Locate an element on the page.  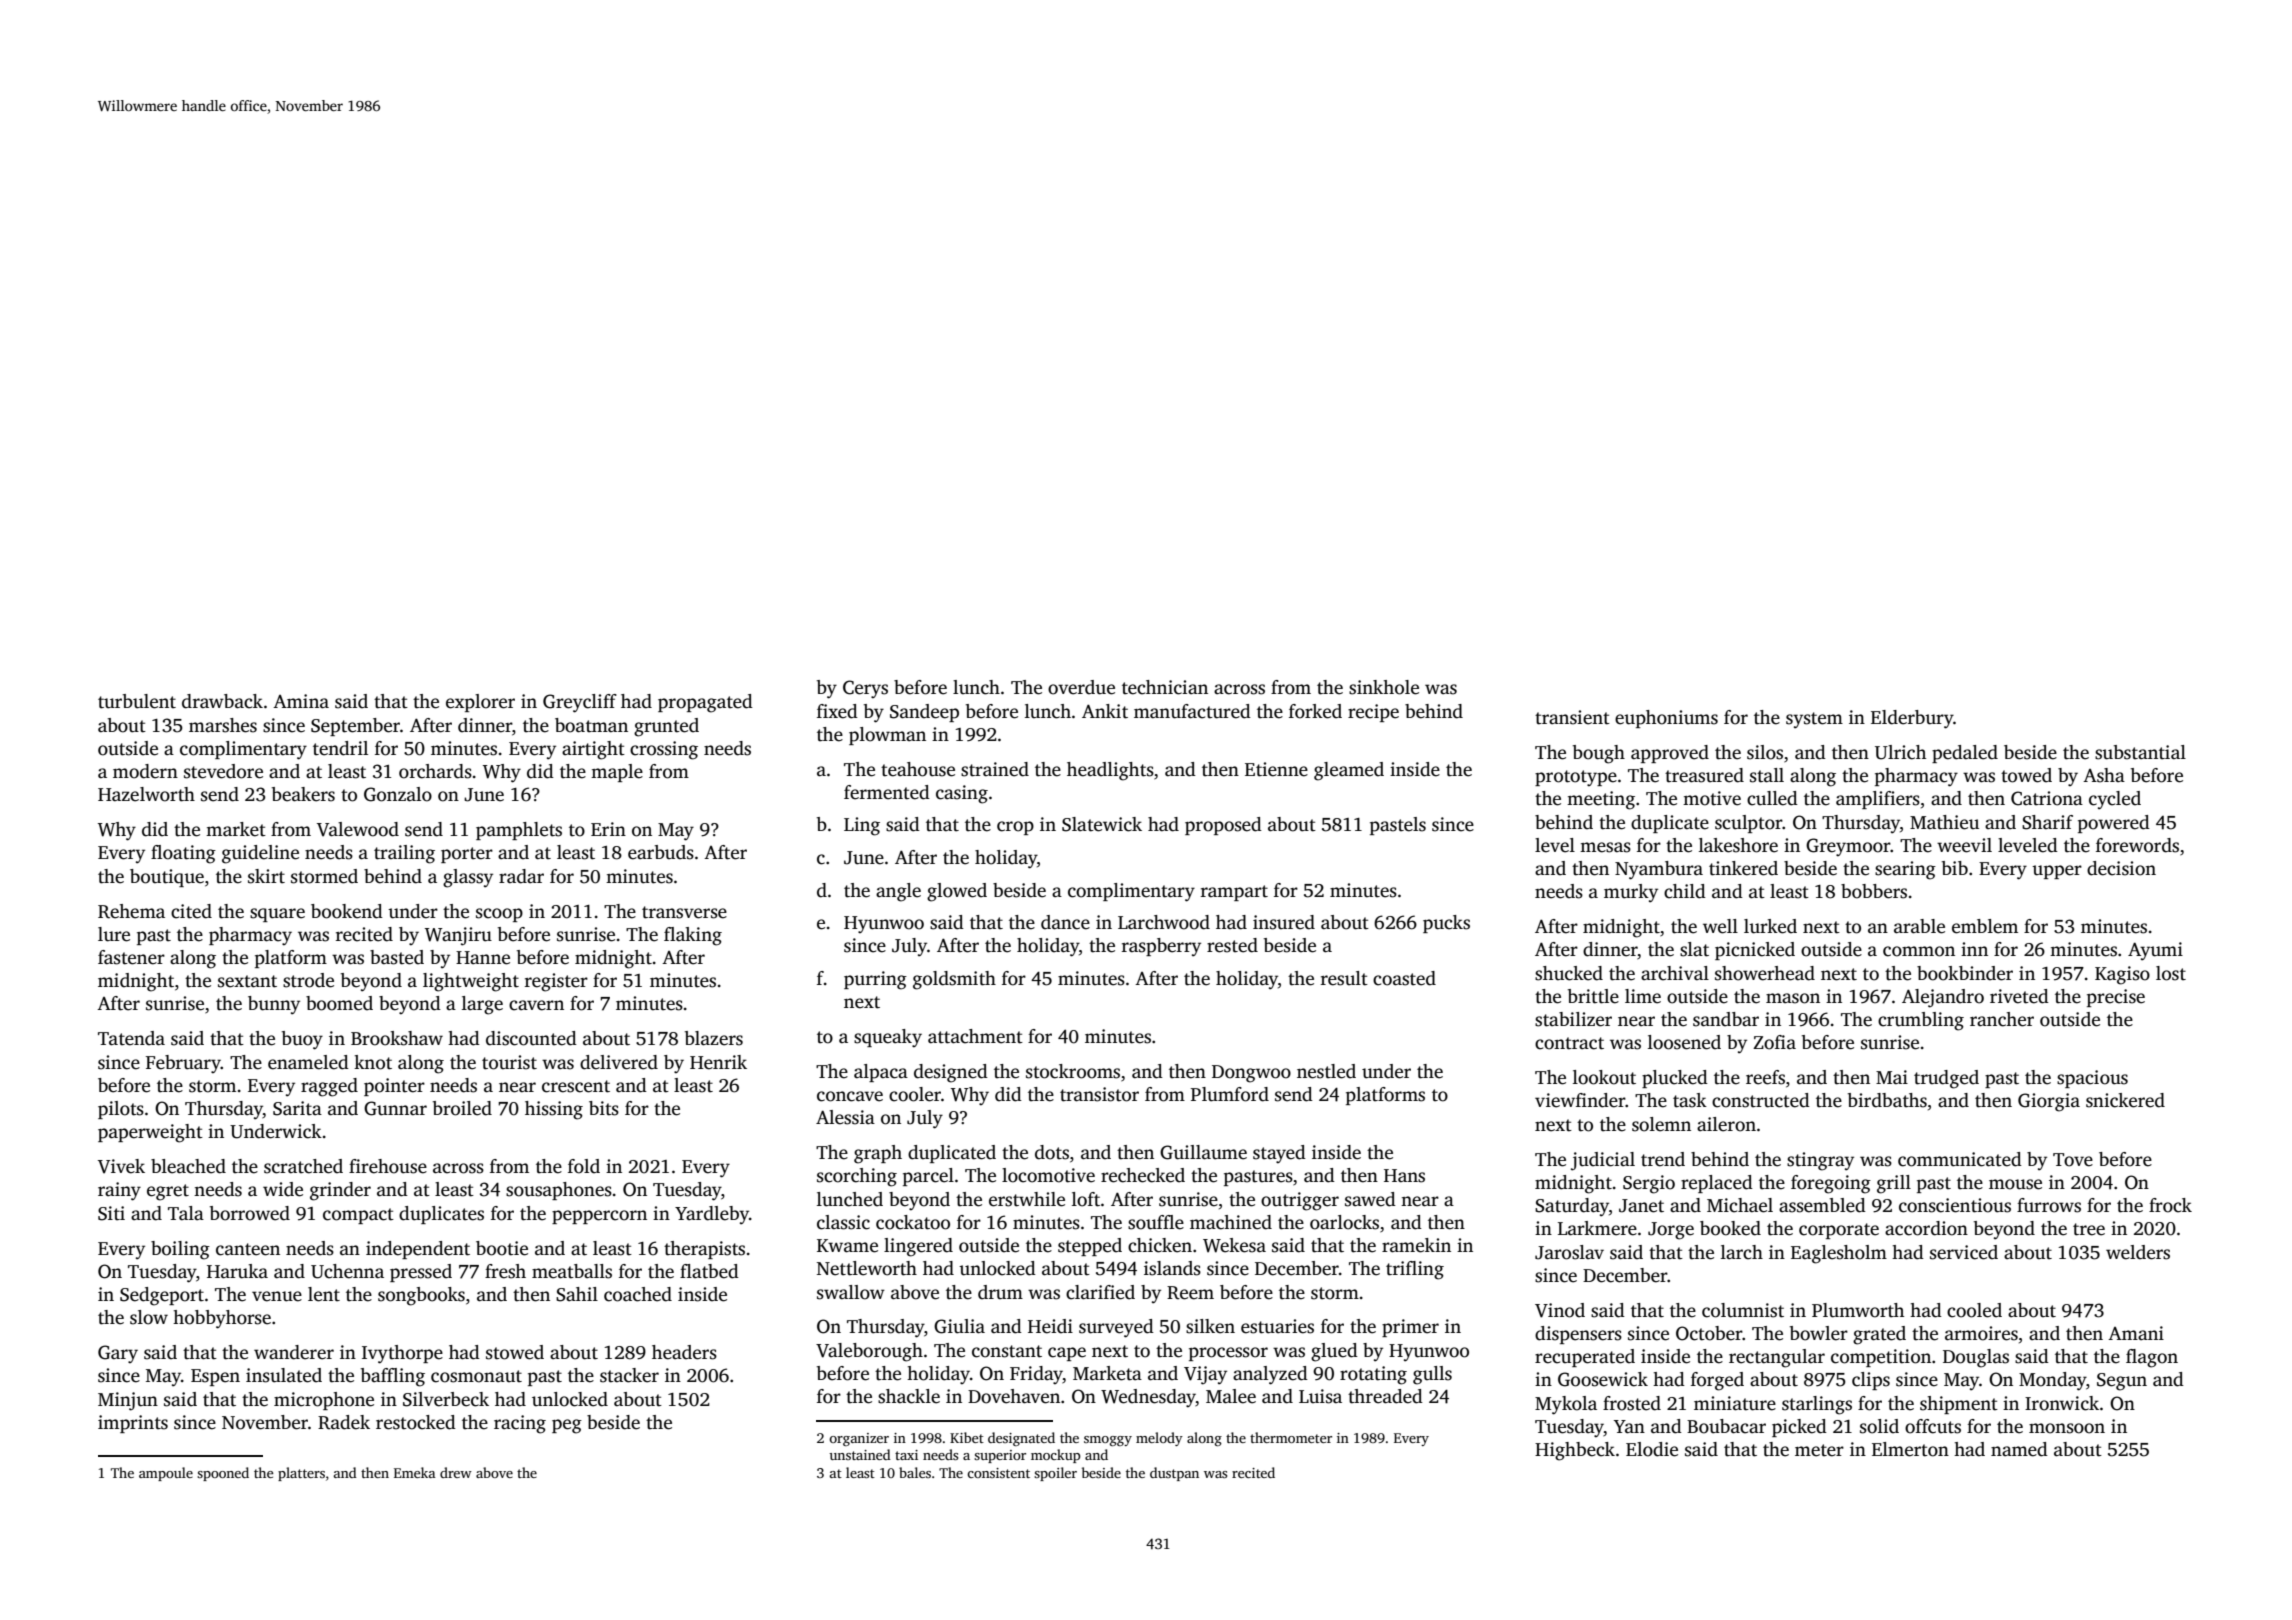
slow is located at coordinates (149, 1317).
